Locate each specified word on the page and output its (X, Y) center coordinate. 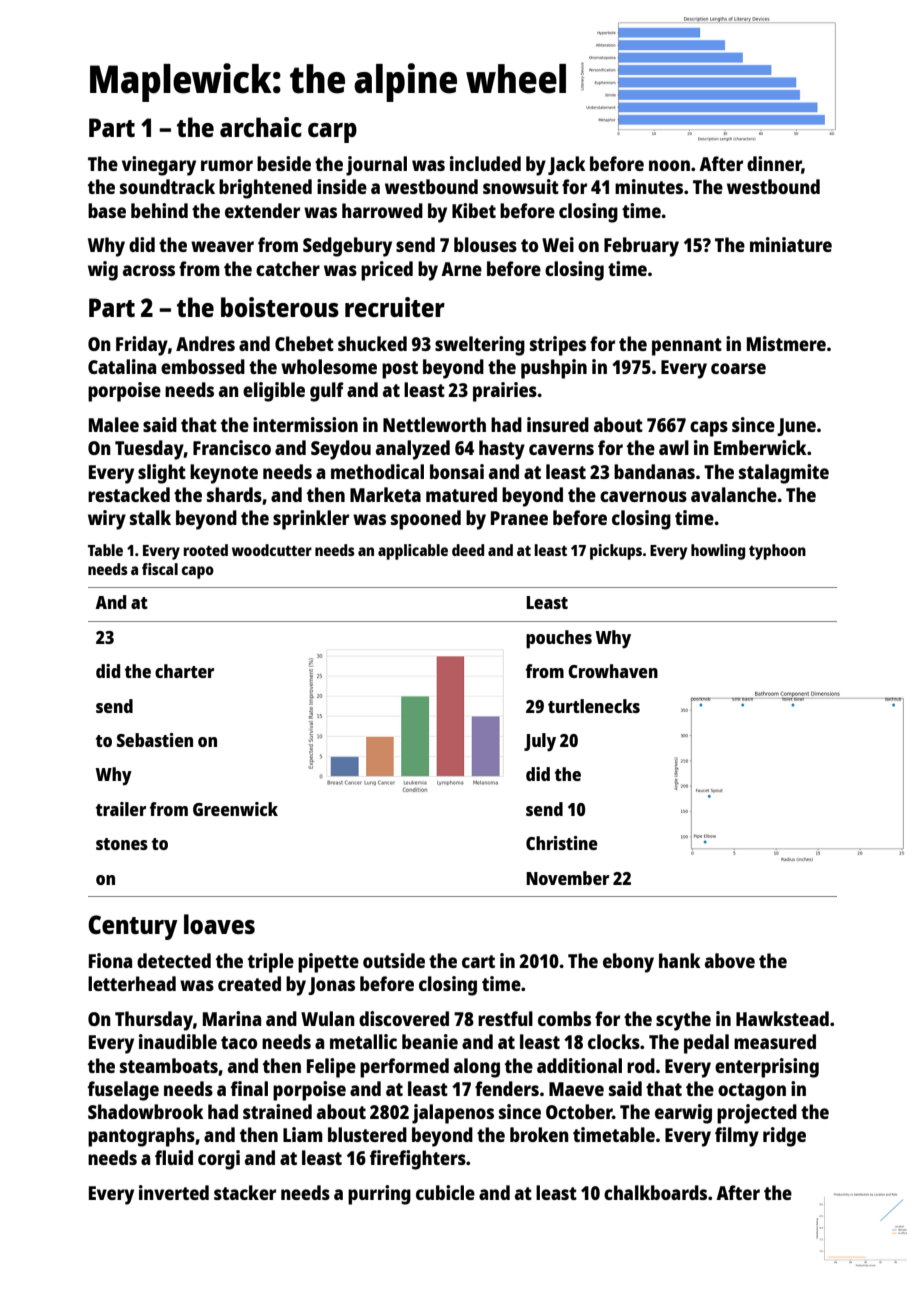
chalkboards (655, 1192)
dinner (774, 165)
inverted (174, 1192)
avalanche (734, 494)
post (400, 370)
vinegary (159, 166)
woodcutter (272, 550)
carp (332, 133)
